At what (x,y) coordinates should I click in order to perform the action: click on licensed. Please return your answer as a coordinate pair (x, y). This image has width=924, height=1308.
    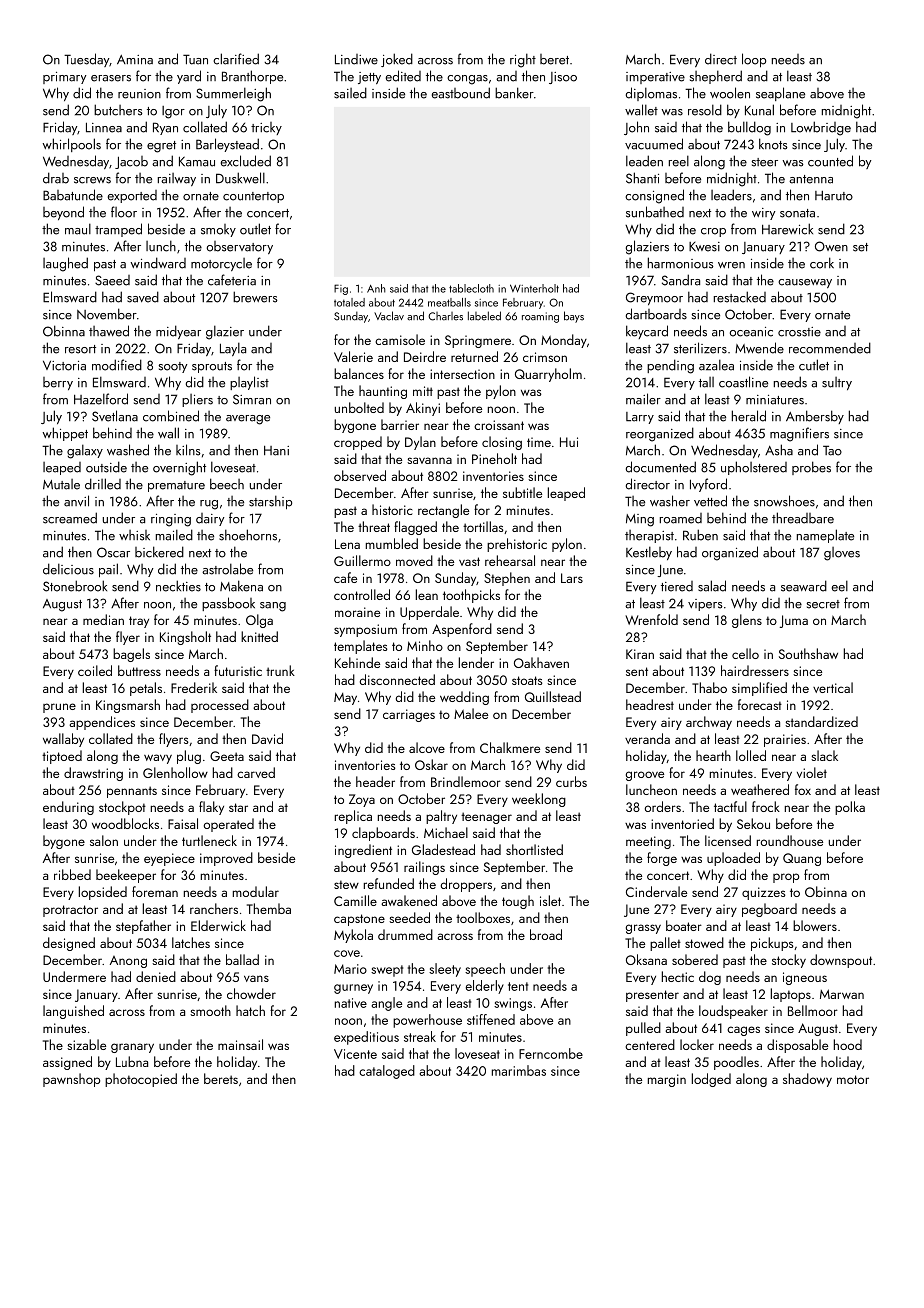
    Looking at the image, I should click on (728, 840).
